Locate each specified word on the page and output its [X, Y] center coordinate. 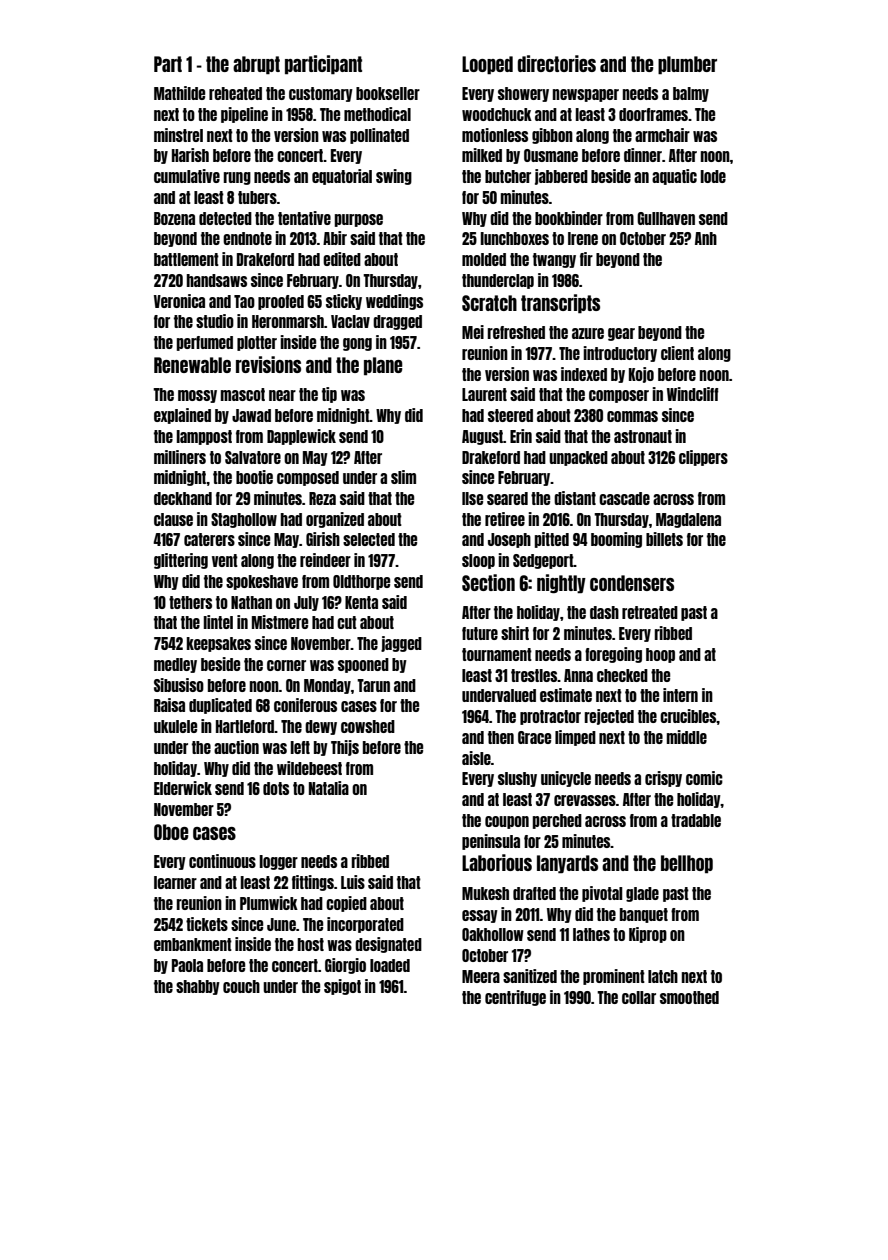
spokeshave [262, 582]
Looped [487, 65]
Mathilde [179, 93]
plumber [687, 65]
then [501, 737]
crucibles [688, 716]
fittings [313, 883]
